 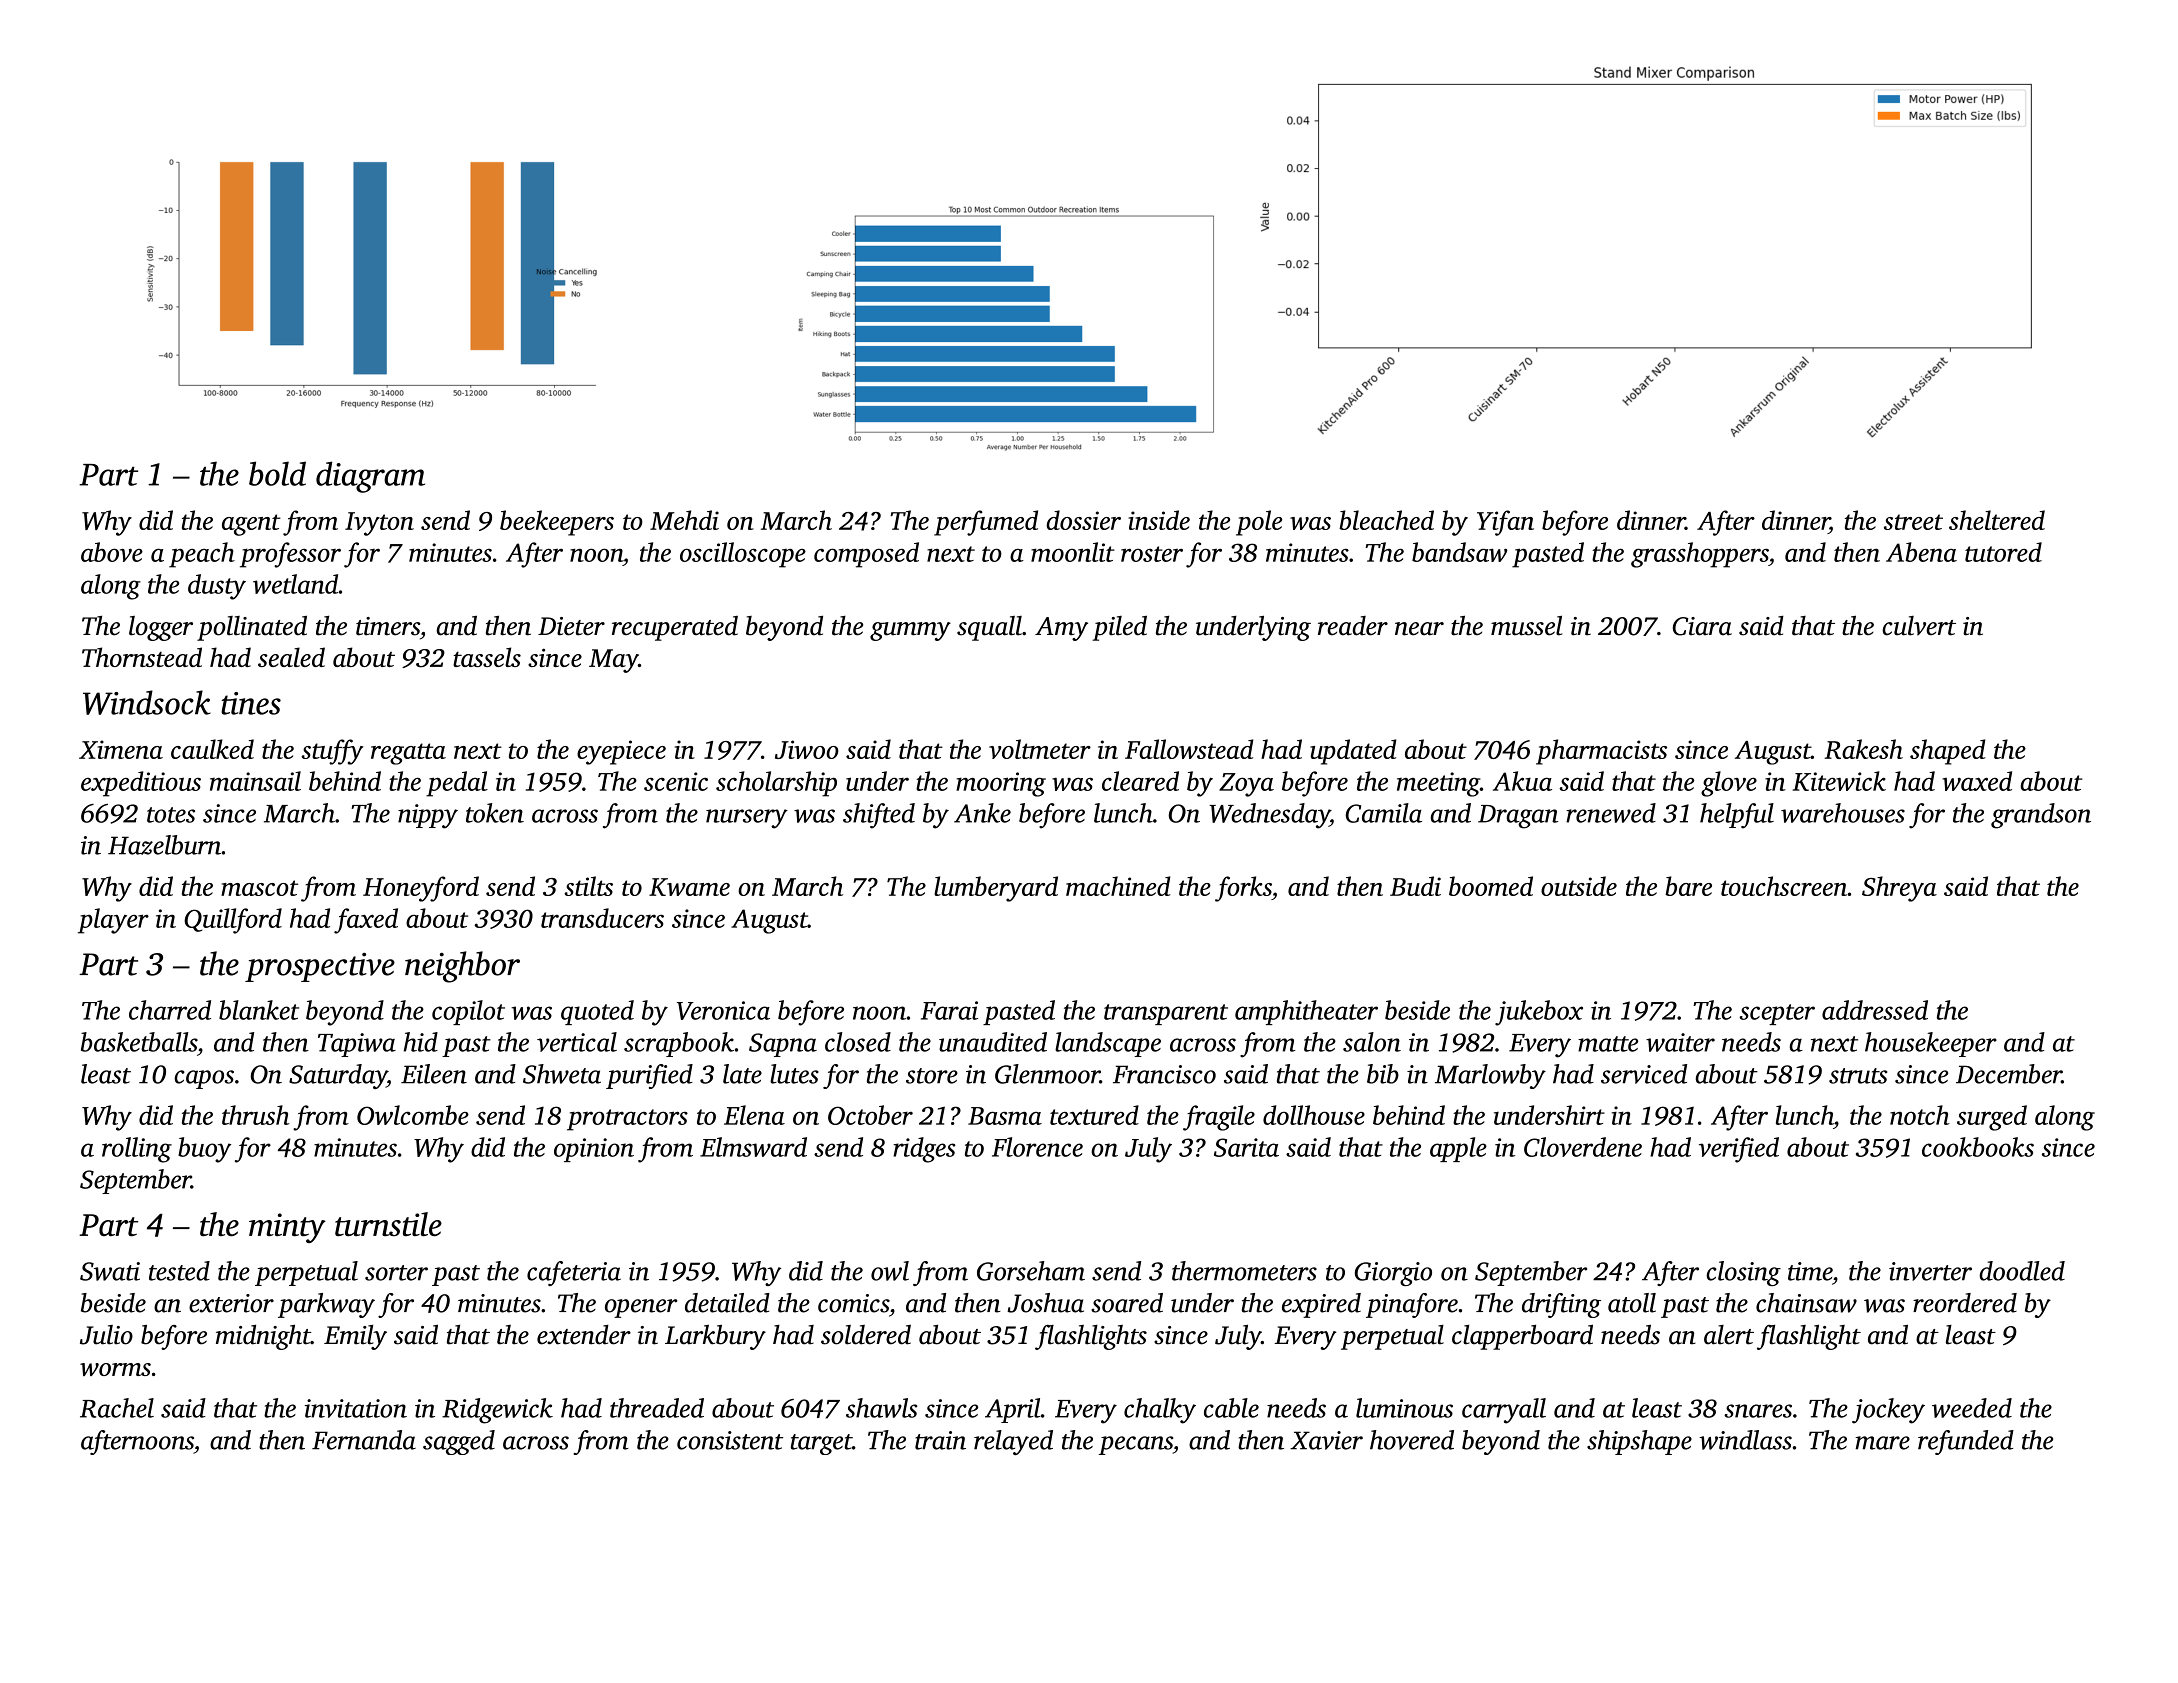 What do you see at coordinates (110, 1271) in the image?
I see `Swati` at bounding box center [110, 1271].
